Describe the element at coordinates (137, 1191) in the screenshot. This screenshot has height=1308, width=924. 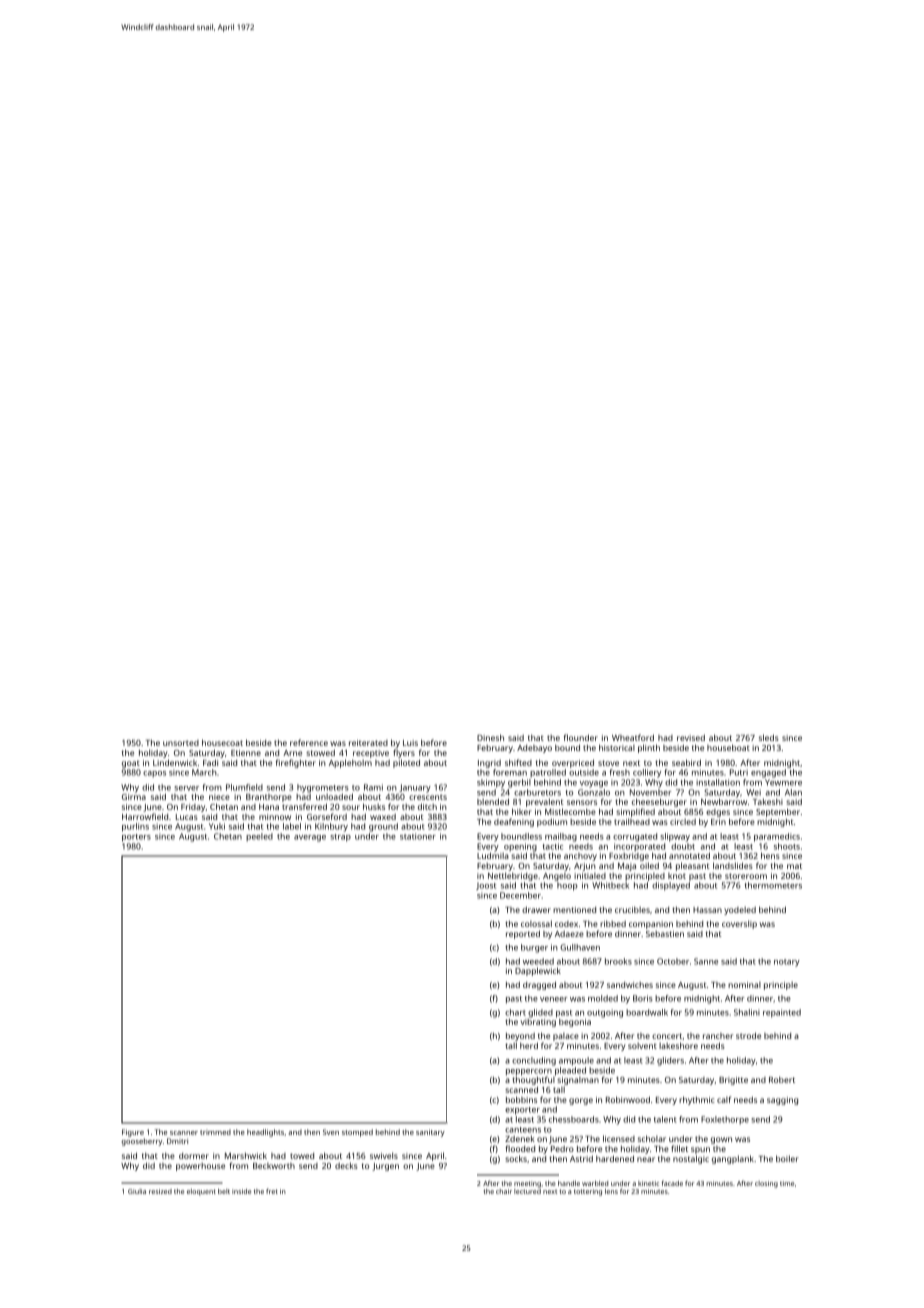
I see `Giulia` at that location.
